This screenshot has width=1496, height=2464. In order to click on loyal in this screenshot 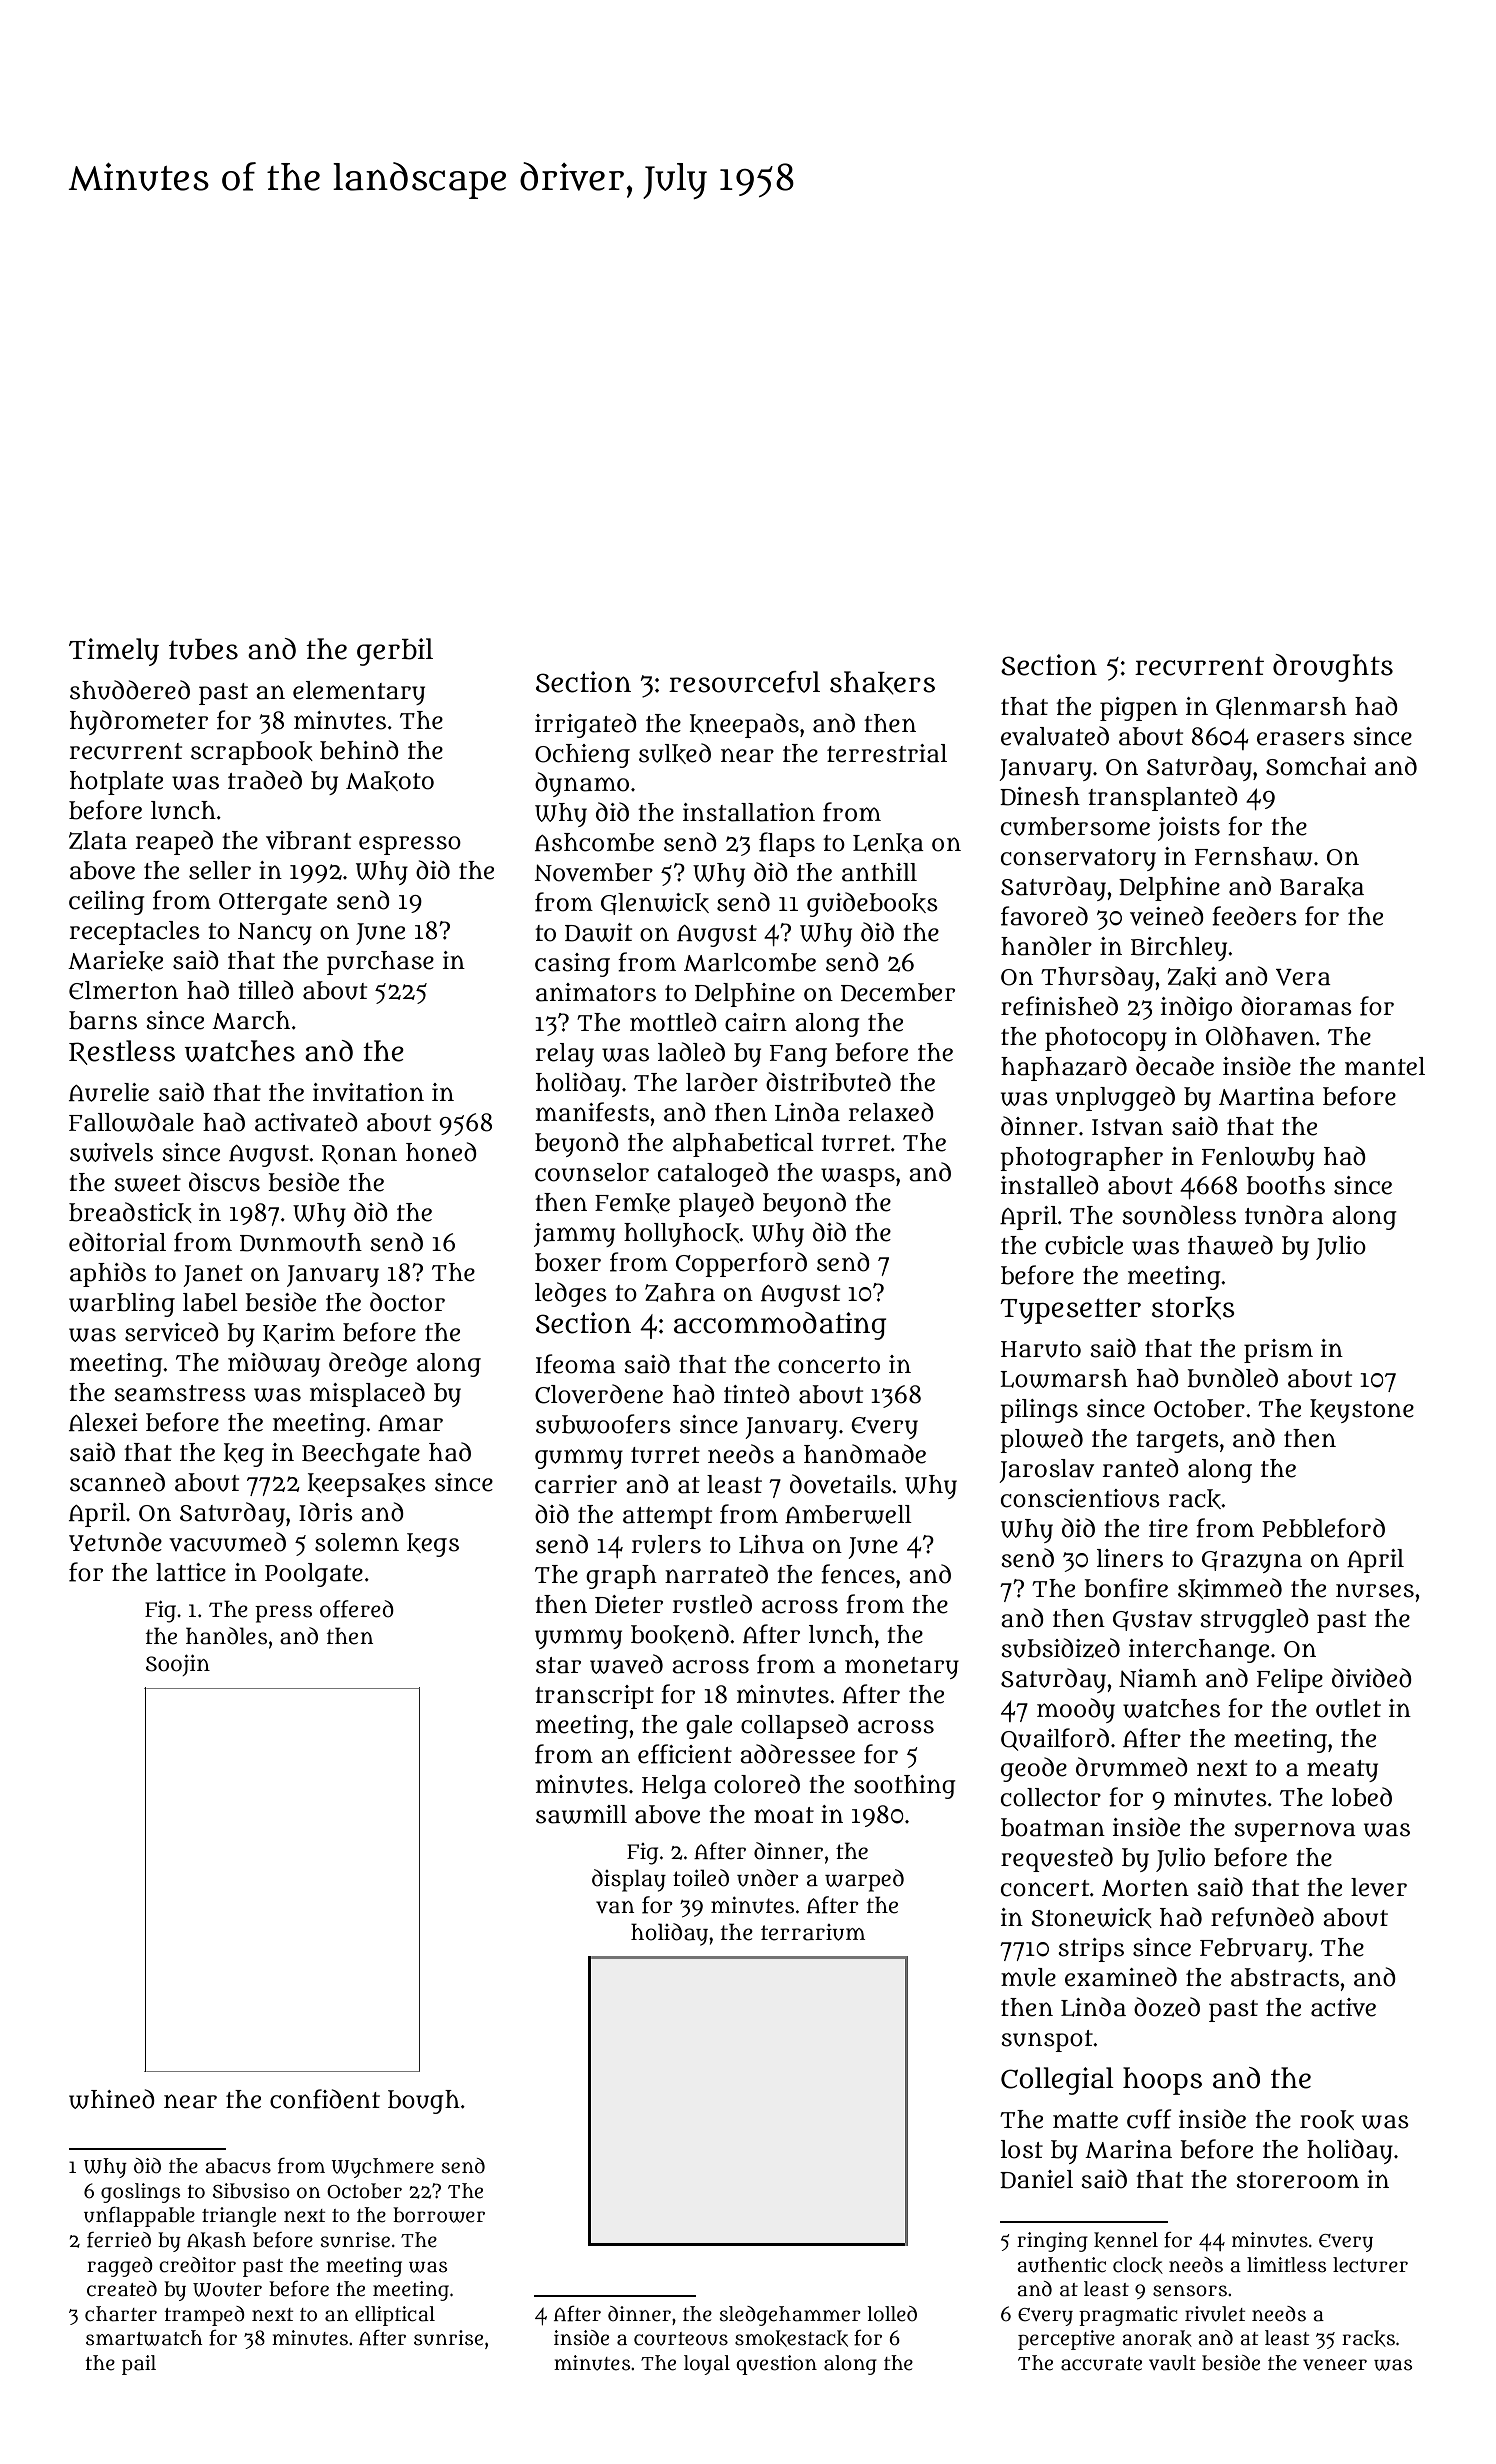, I will do `click(707, 2365)`.
